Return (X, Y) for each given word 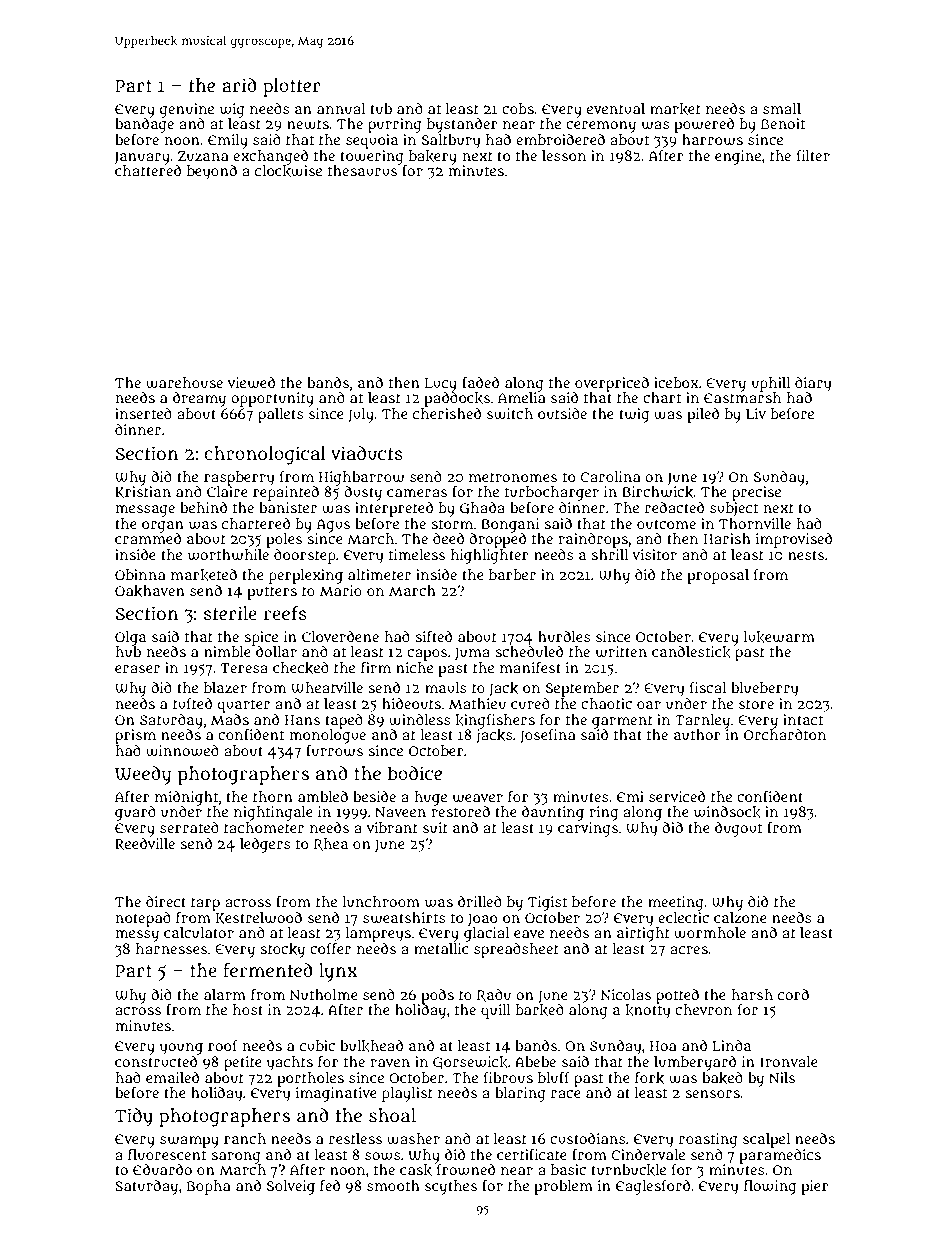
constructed (156, 1061)
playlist (407, 1094)
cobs (518, 108)
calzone (740, 918)
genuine (187, 110)
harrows (712, 140)
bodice (415, 773)
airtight (643, 934)
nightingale (273, 813)
